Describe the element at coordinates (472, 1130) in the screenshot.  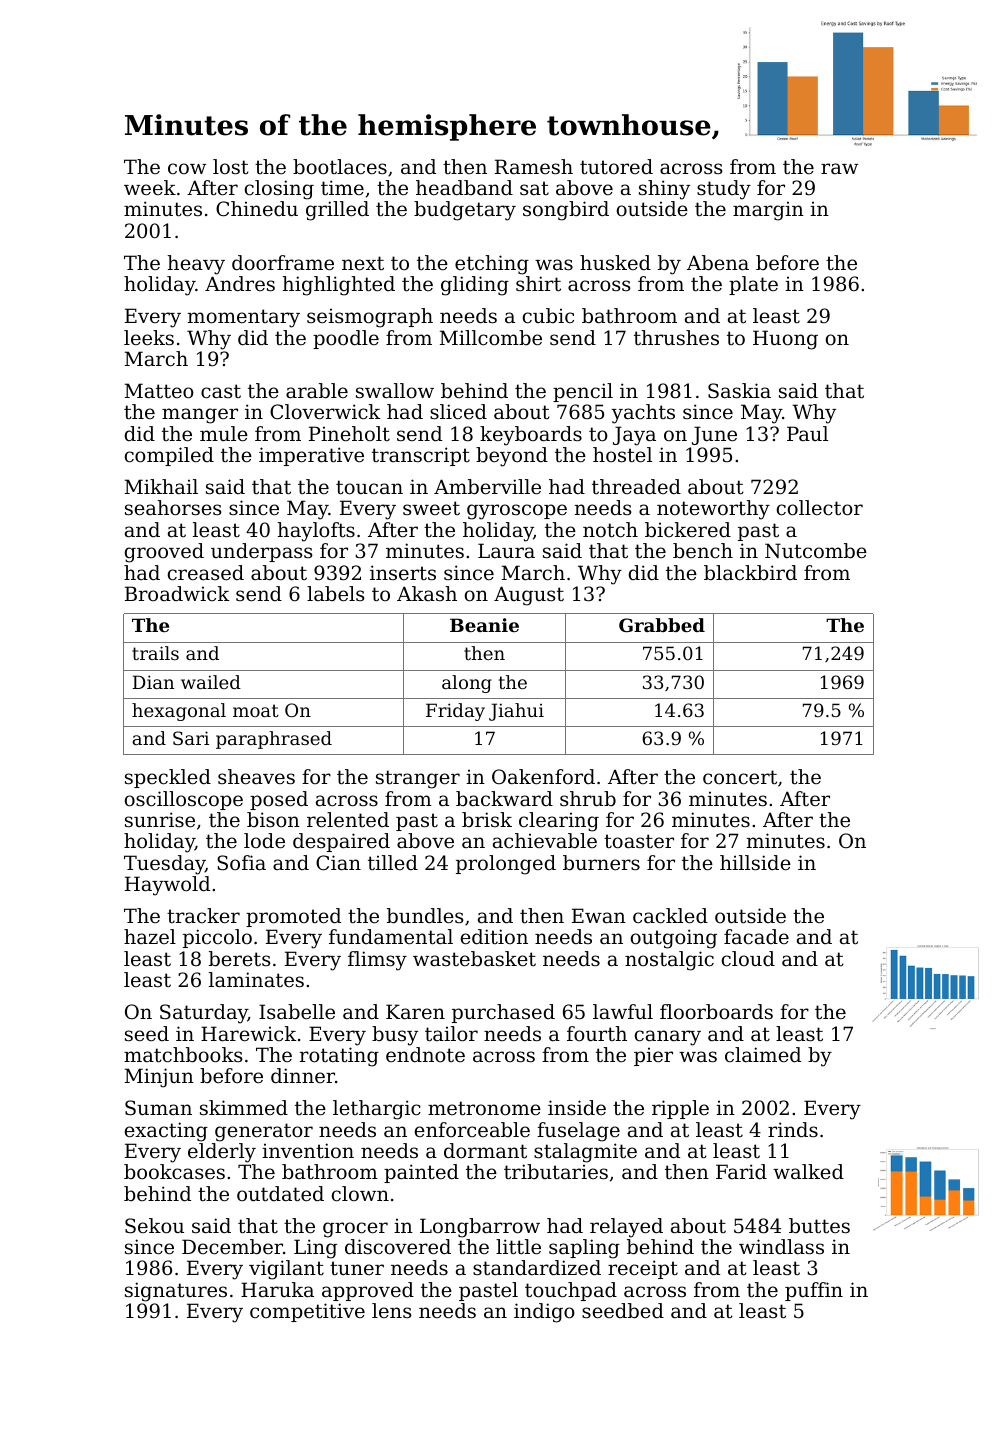
I see `enforceable` at that location.
